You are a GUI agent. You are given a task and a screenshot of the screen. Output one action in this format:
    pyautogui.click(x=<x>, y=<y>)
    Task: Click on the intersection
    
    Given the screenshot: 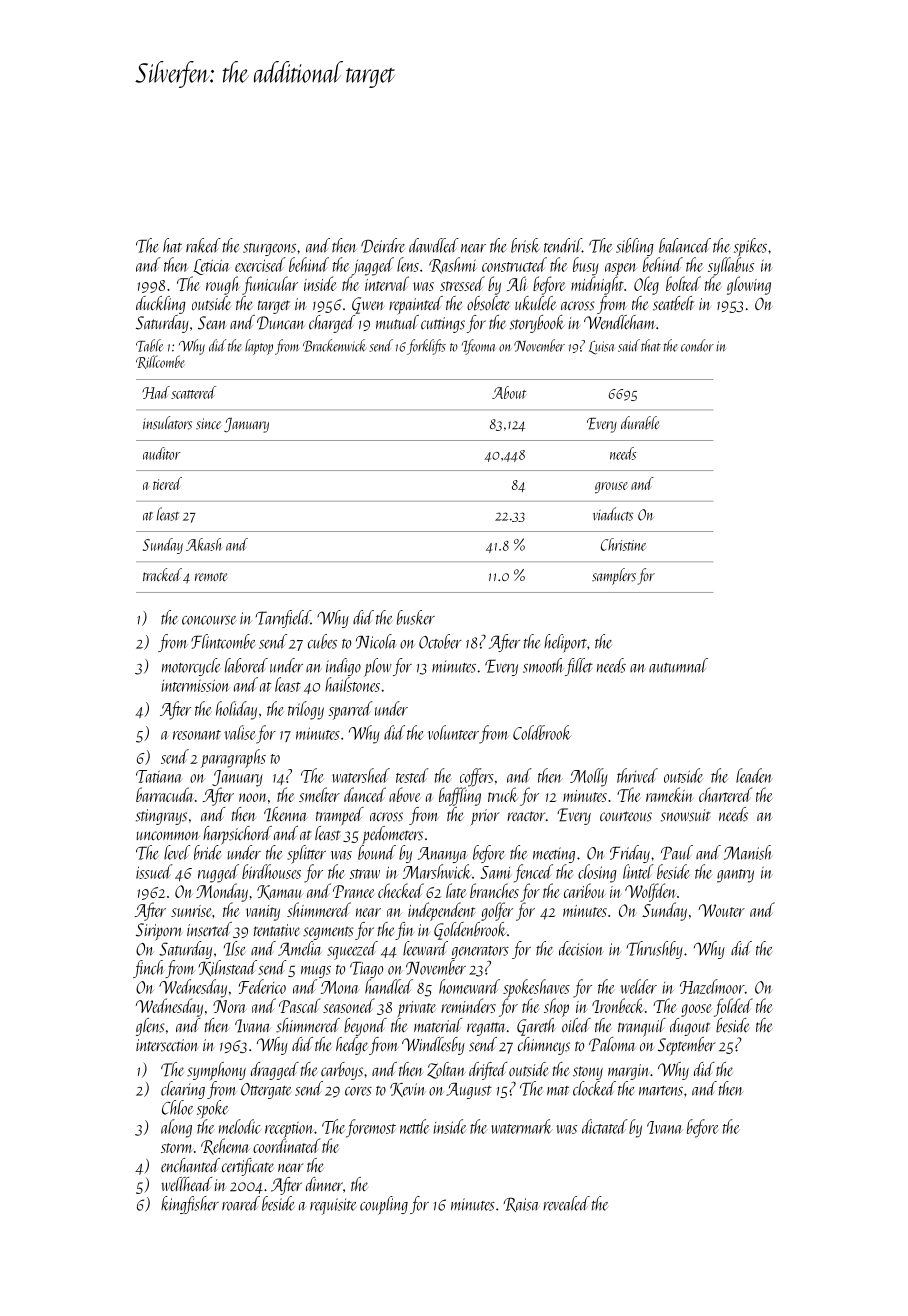 What is the action you would take?
    pyautogui.click(x=167, y=1045)
